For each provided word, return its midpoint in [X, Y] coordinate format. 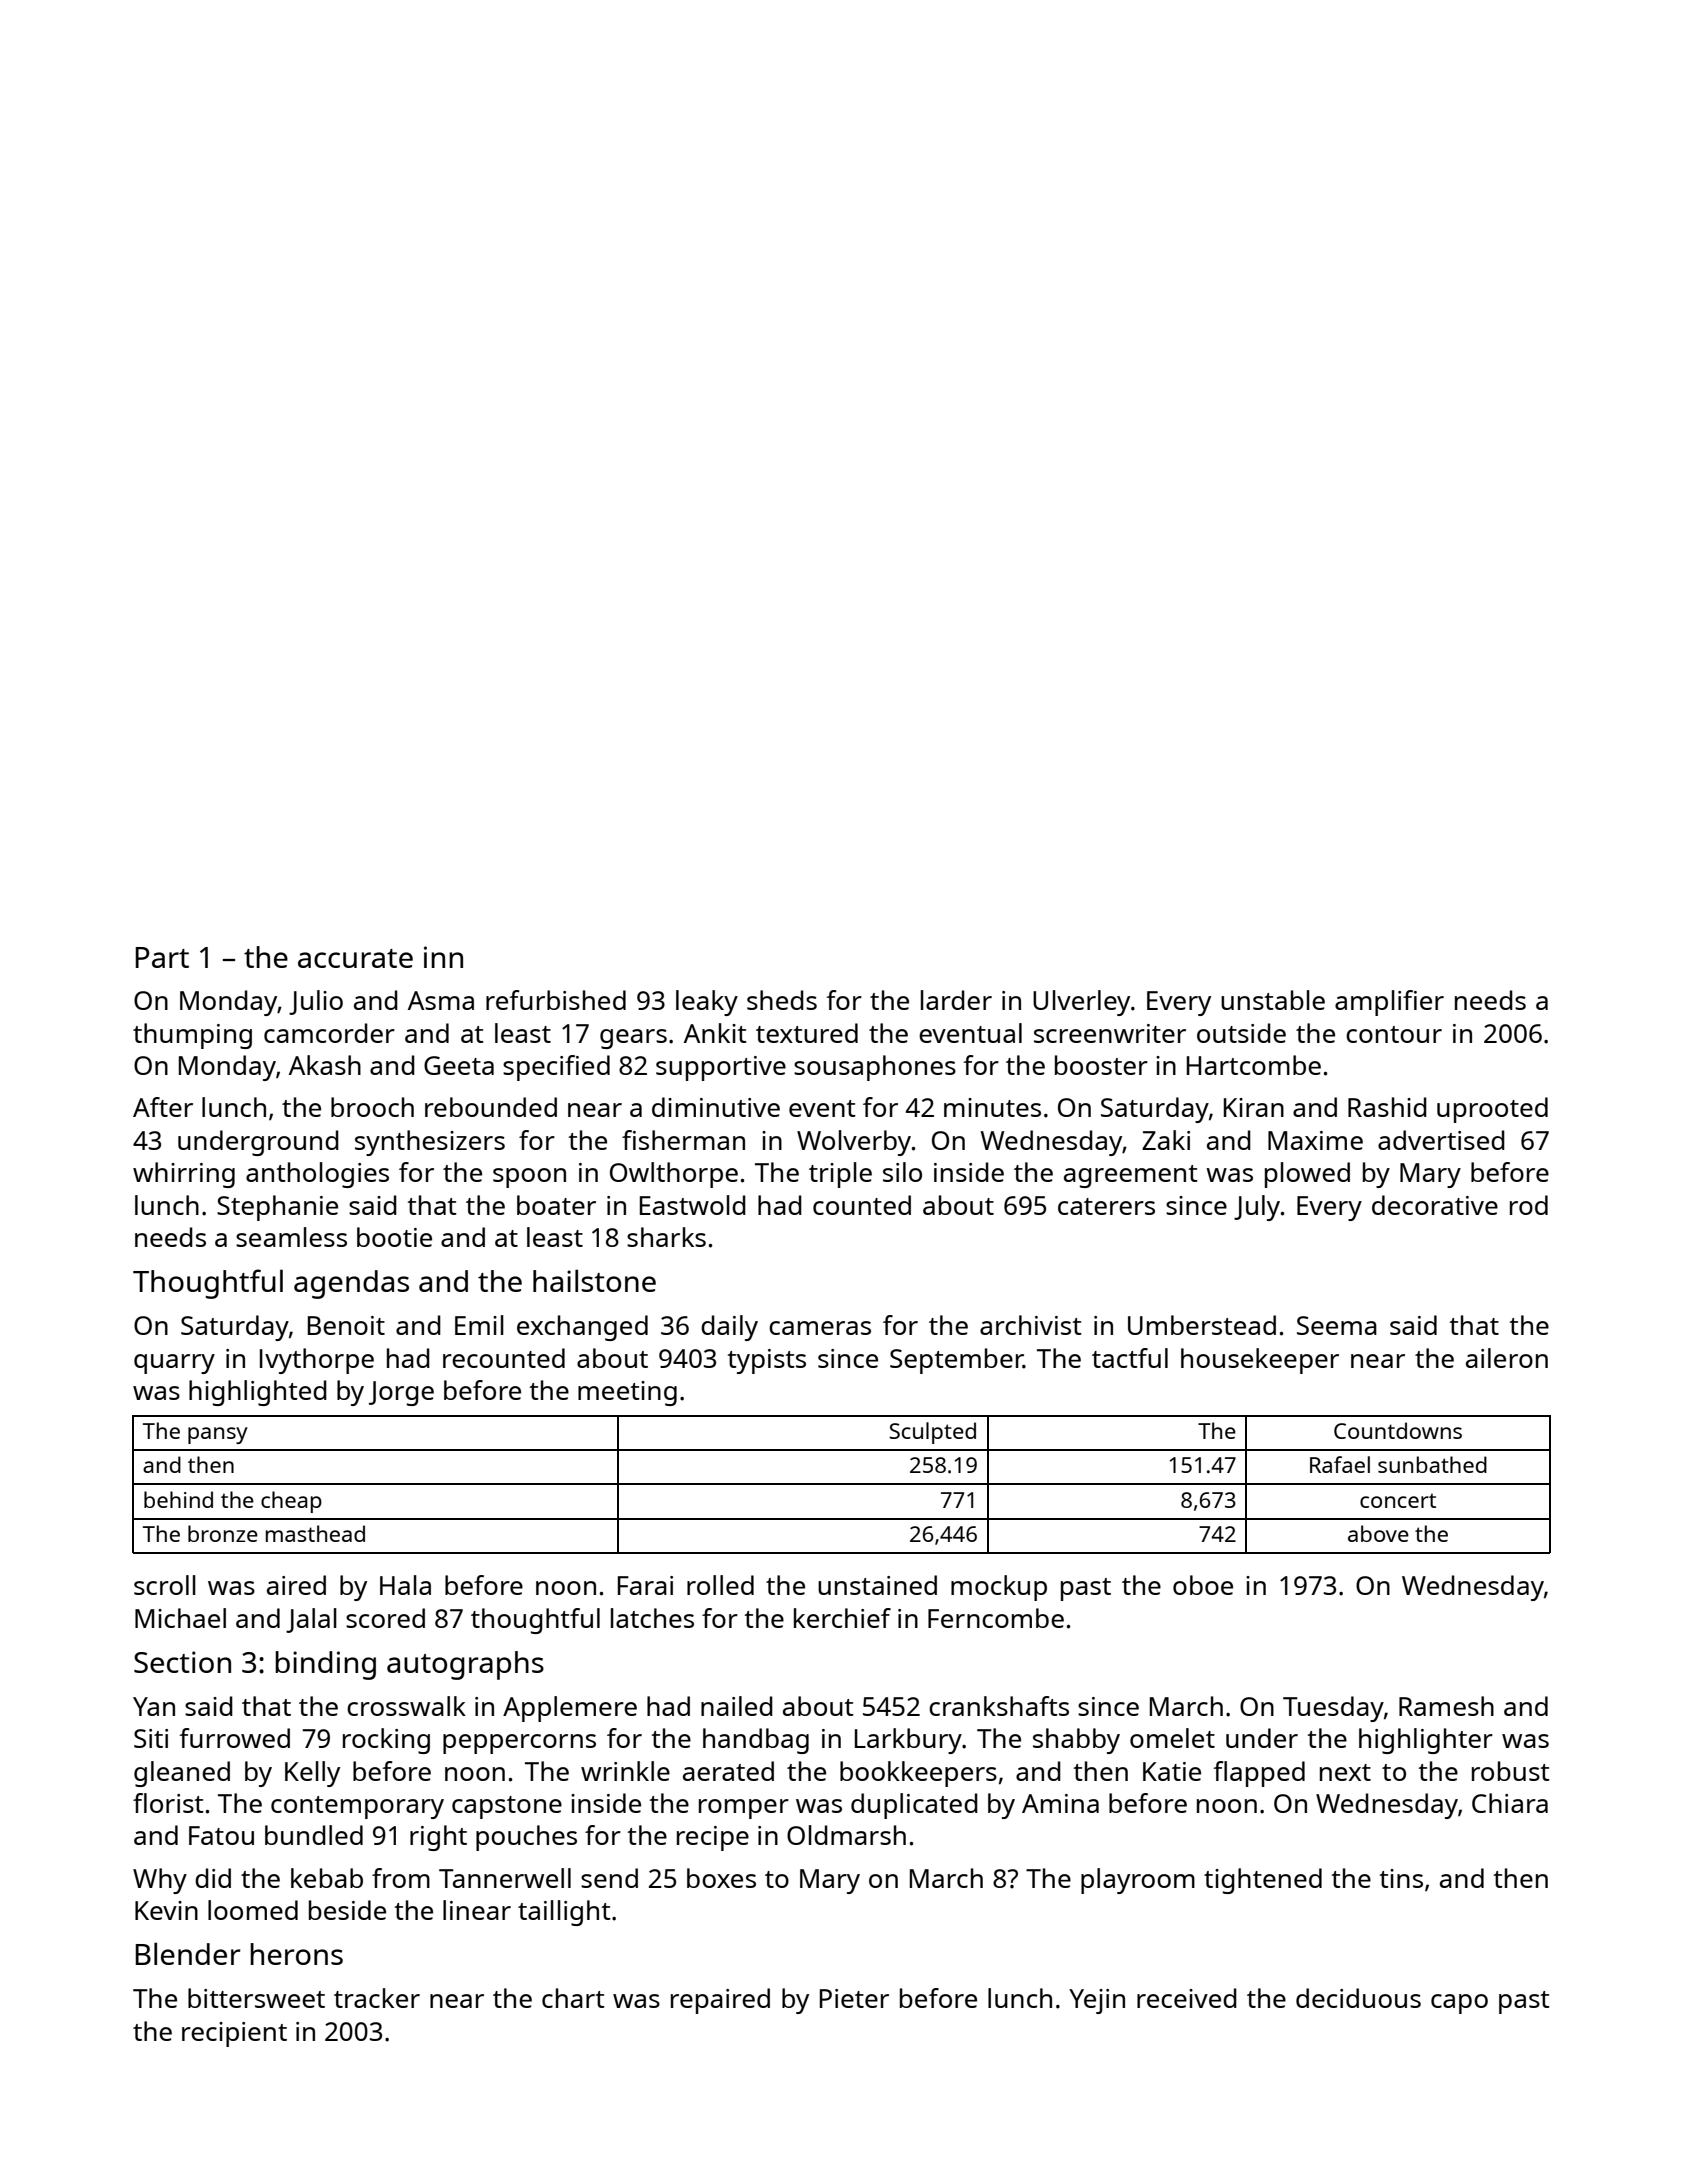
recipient [234, 2034]
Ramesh [1446, 1706]
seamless [291, 1237]
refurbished [556, 1000]
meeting [627, 1393]
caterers [1106, 1206]
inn [443, 957]
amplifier [1389, 1003]
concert [1398, 1501]
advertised [1441, 1140]
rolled [720, 1585]
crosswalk [406, 1706]
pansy [218, 1435]
